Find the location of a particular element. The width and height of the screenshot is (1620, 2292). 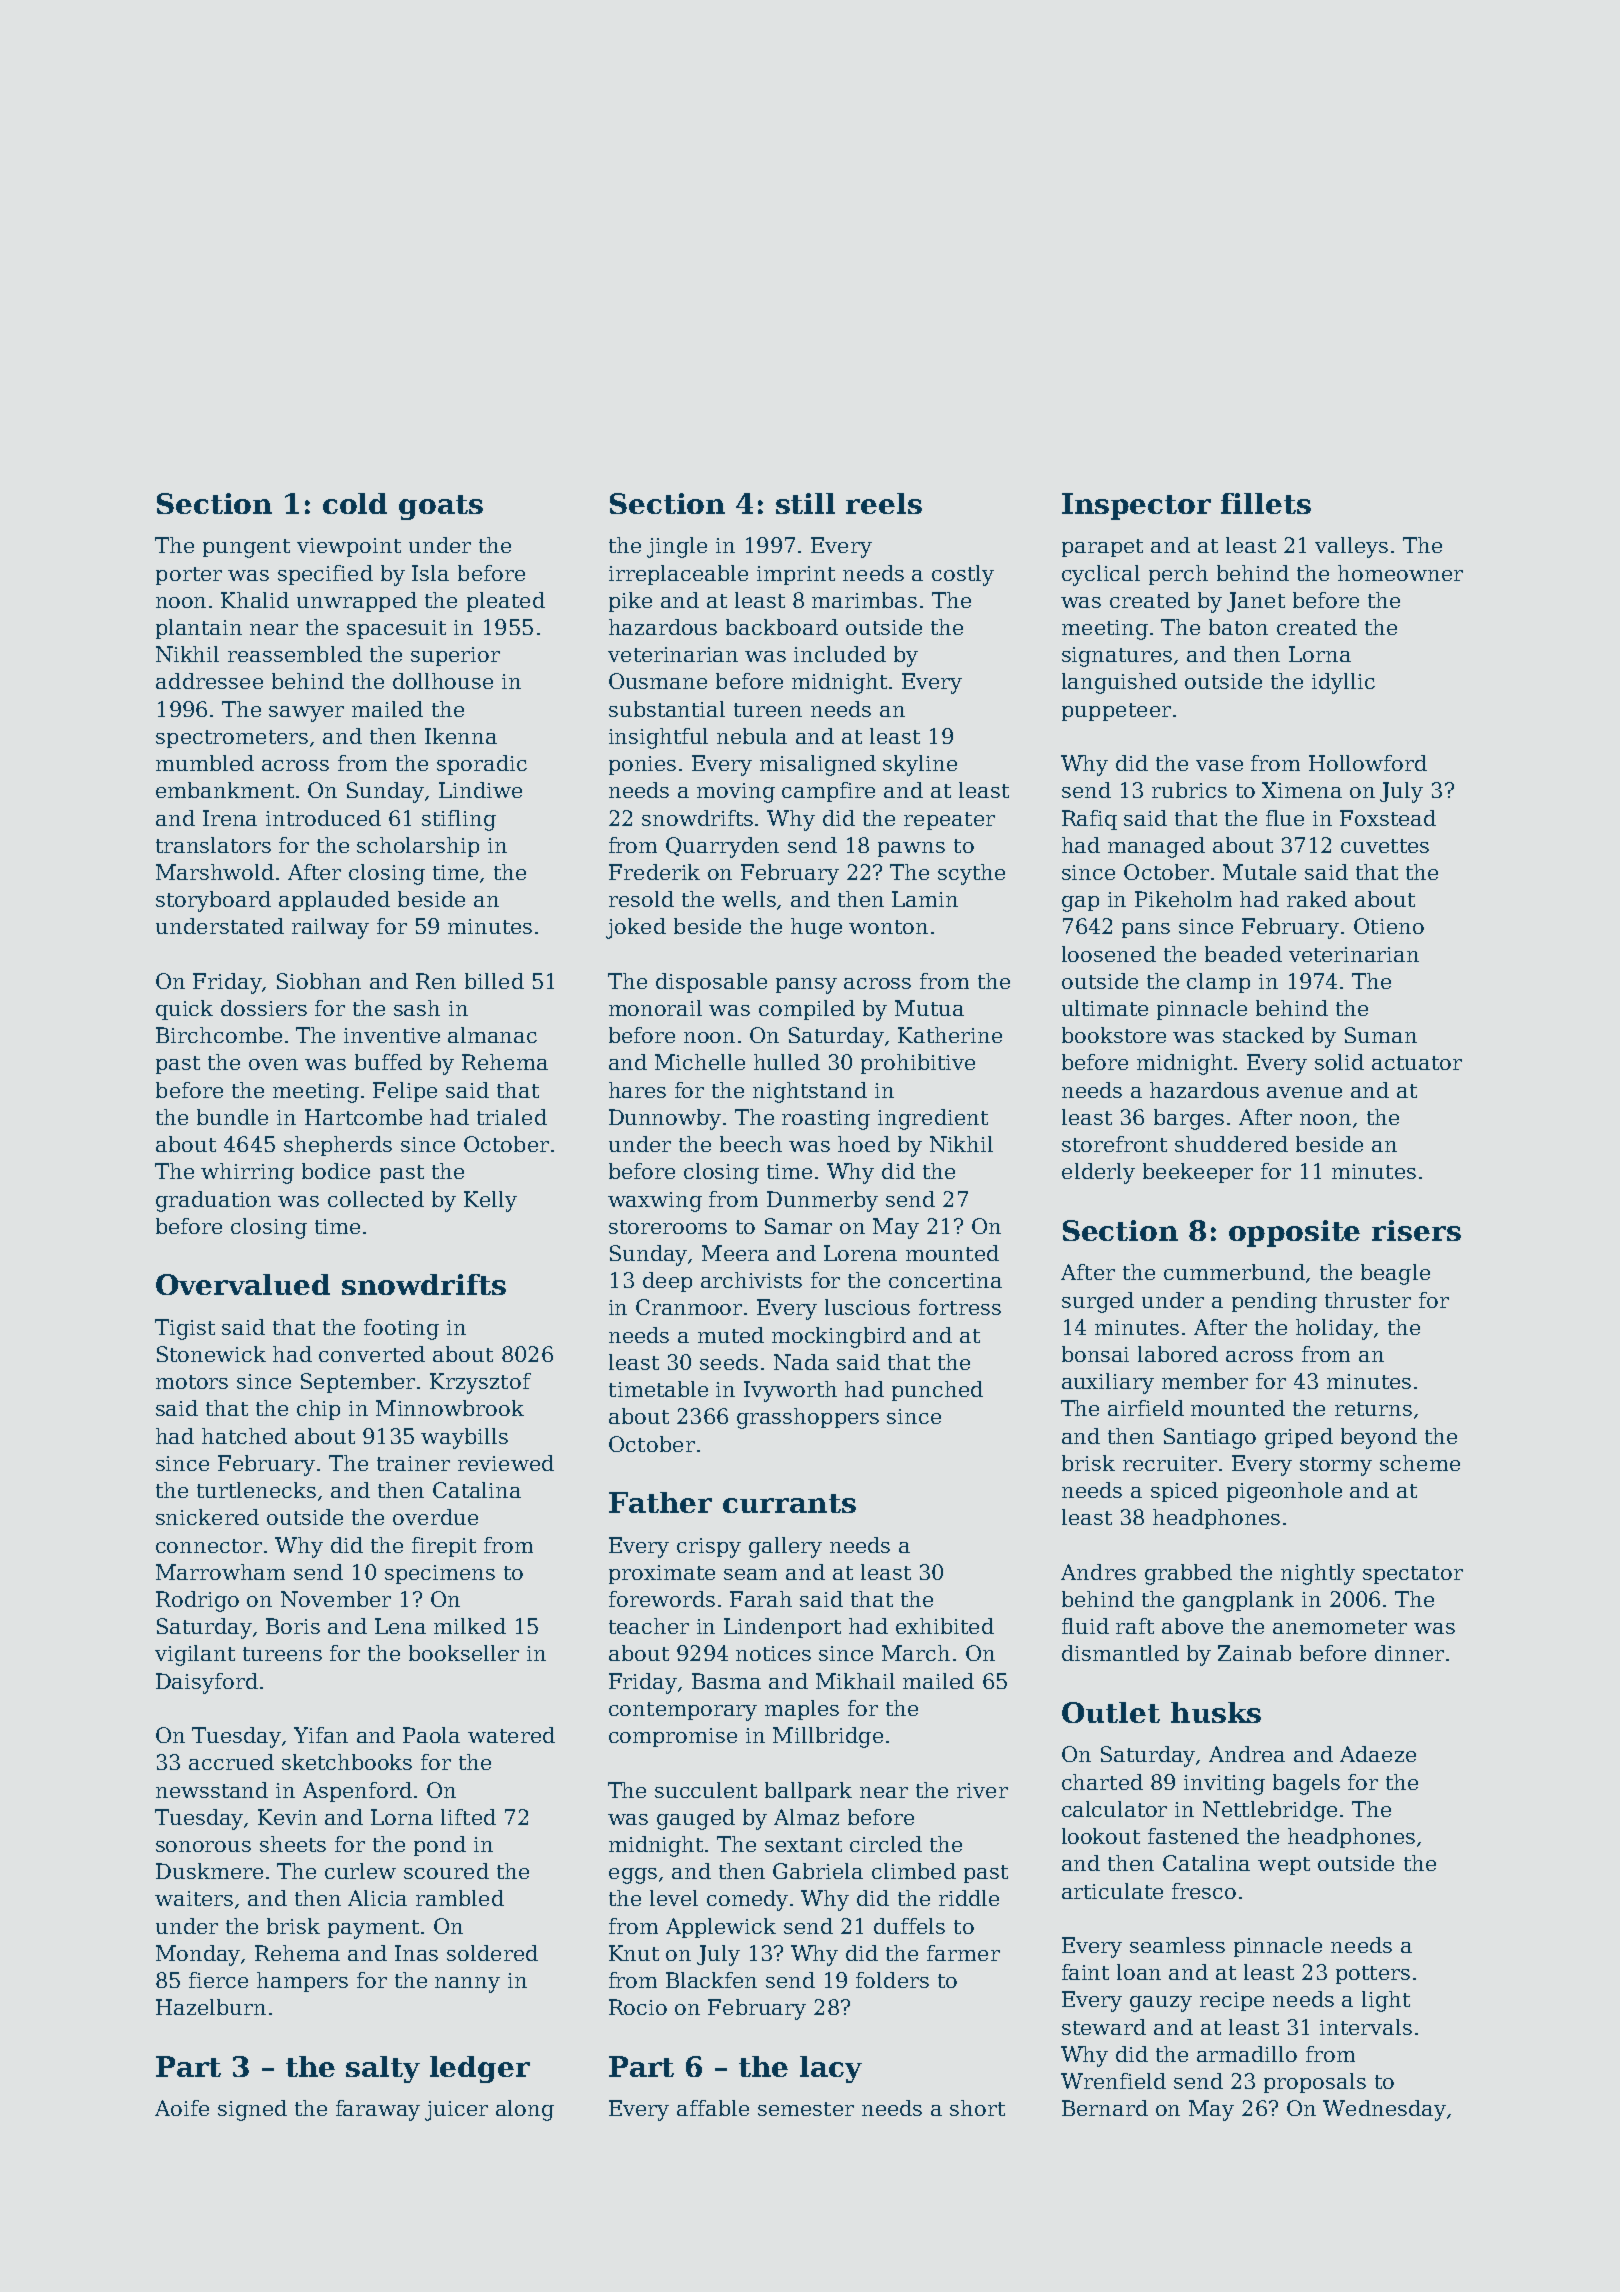

riddle is located at coordinates (969, 1898).
